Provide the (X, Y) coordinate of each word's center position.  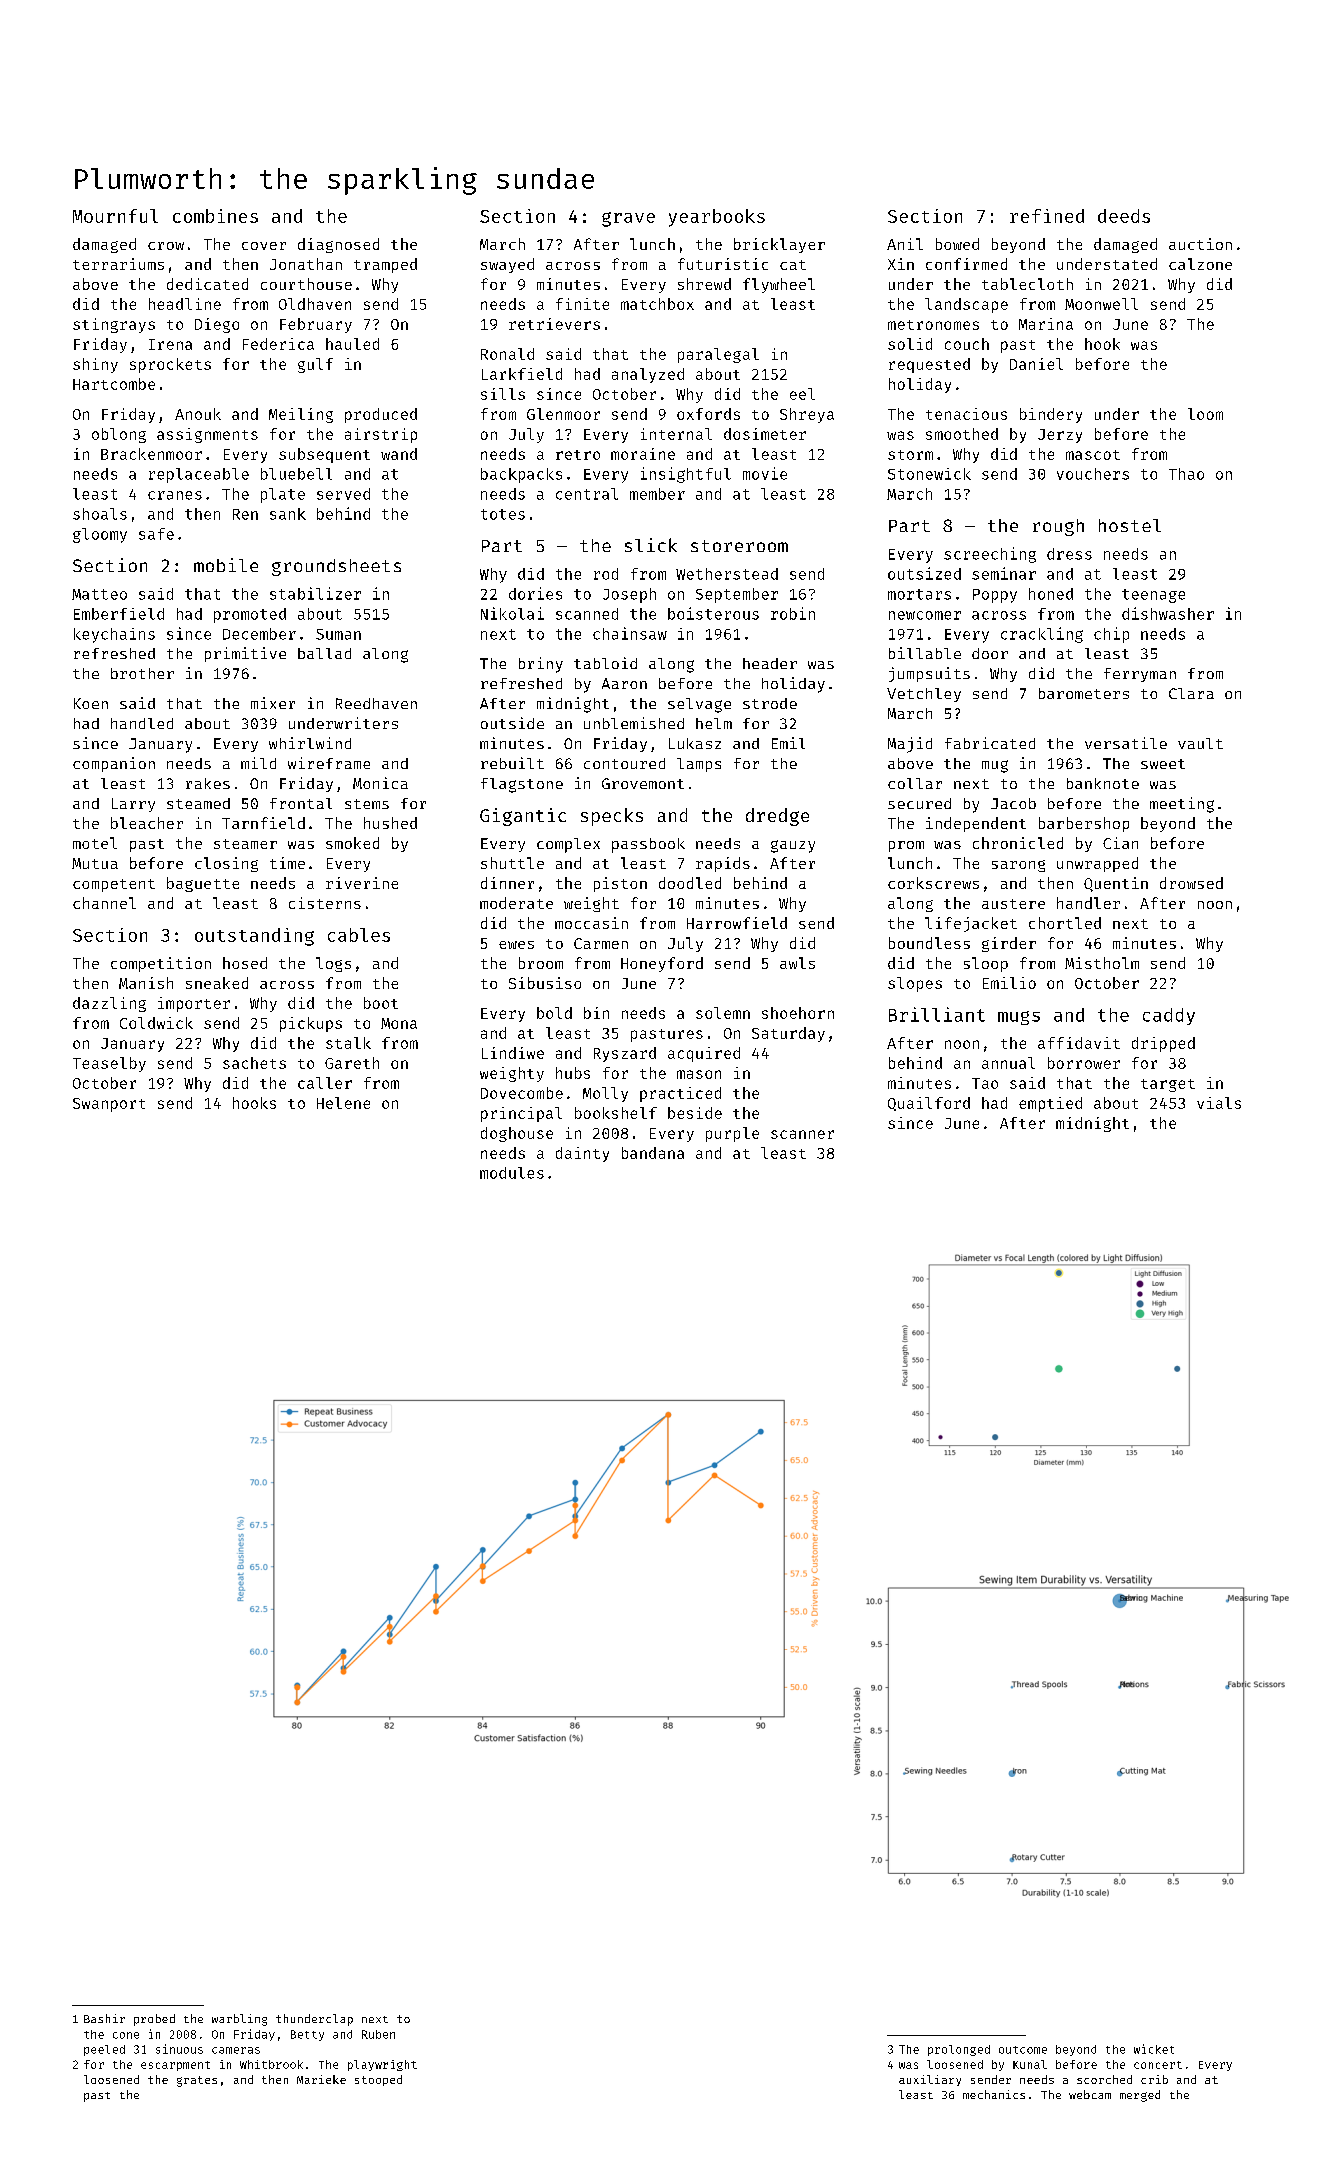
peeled (104, 2050)
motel (95, 843)
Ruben (378, 2034)
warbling (239, 2020)
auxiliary (930, 2080)
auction (1200, 244)
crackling (1042, 635)
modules (512, 1173)
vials (1219, 1103)
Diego (217, 325)
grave (628, 219)
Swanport (109, 1105)
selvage (699, 705)
